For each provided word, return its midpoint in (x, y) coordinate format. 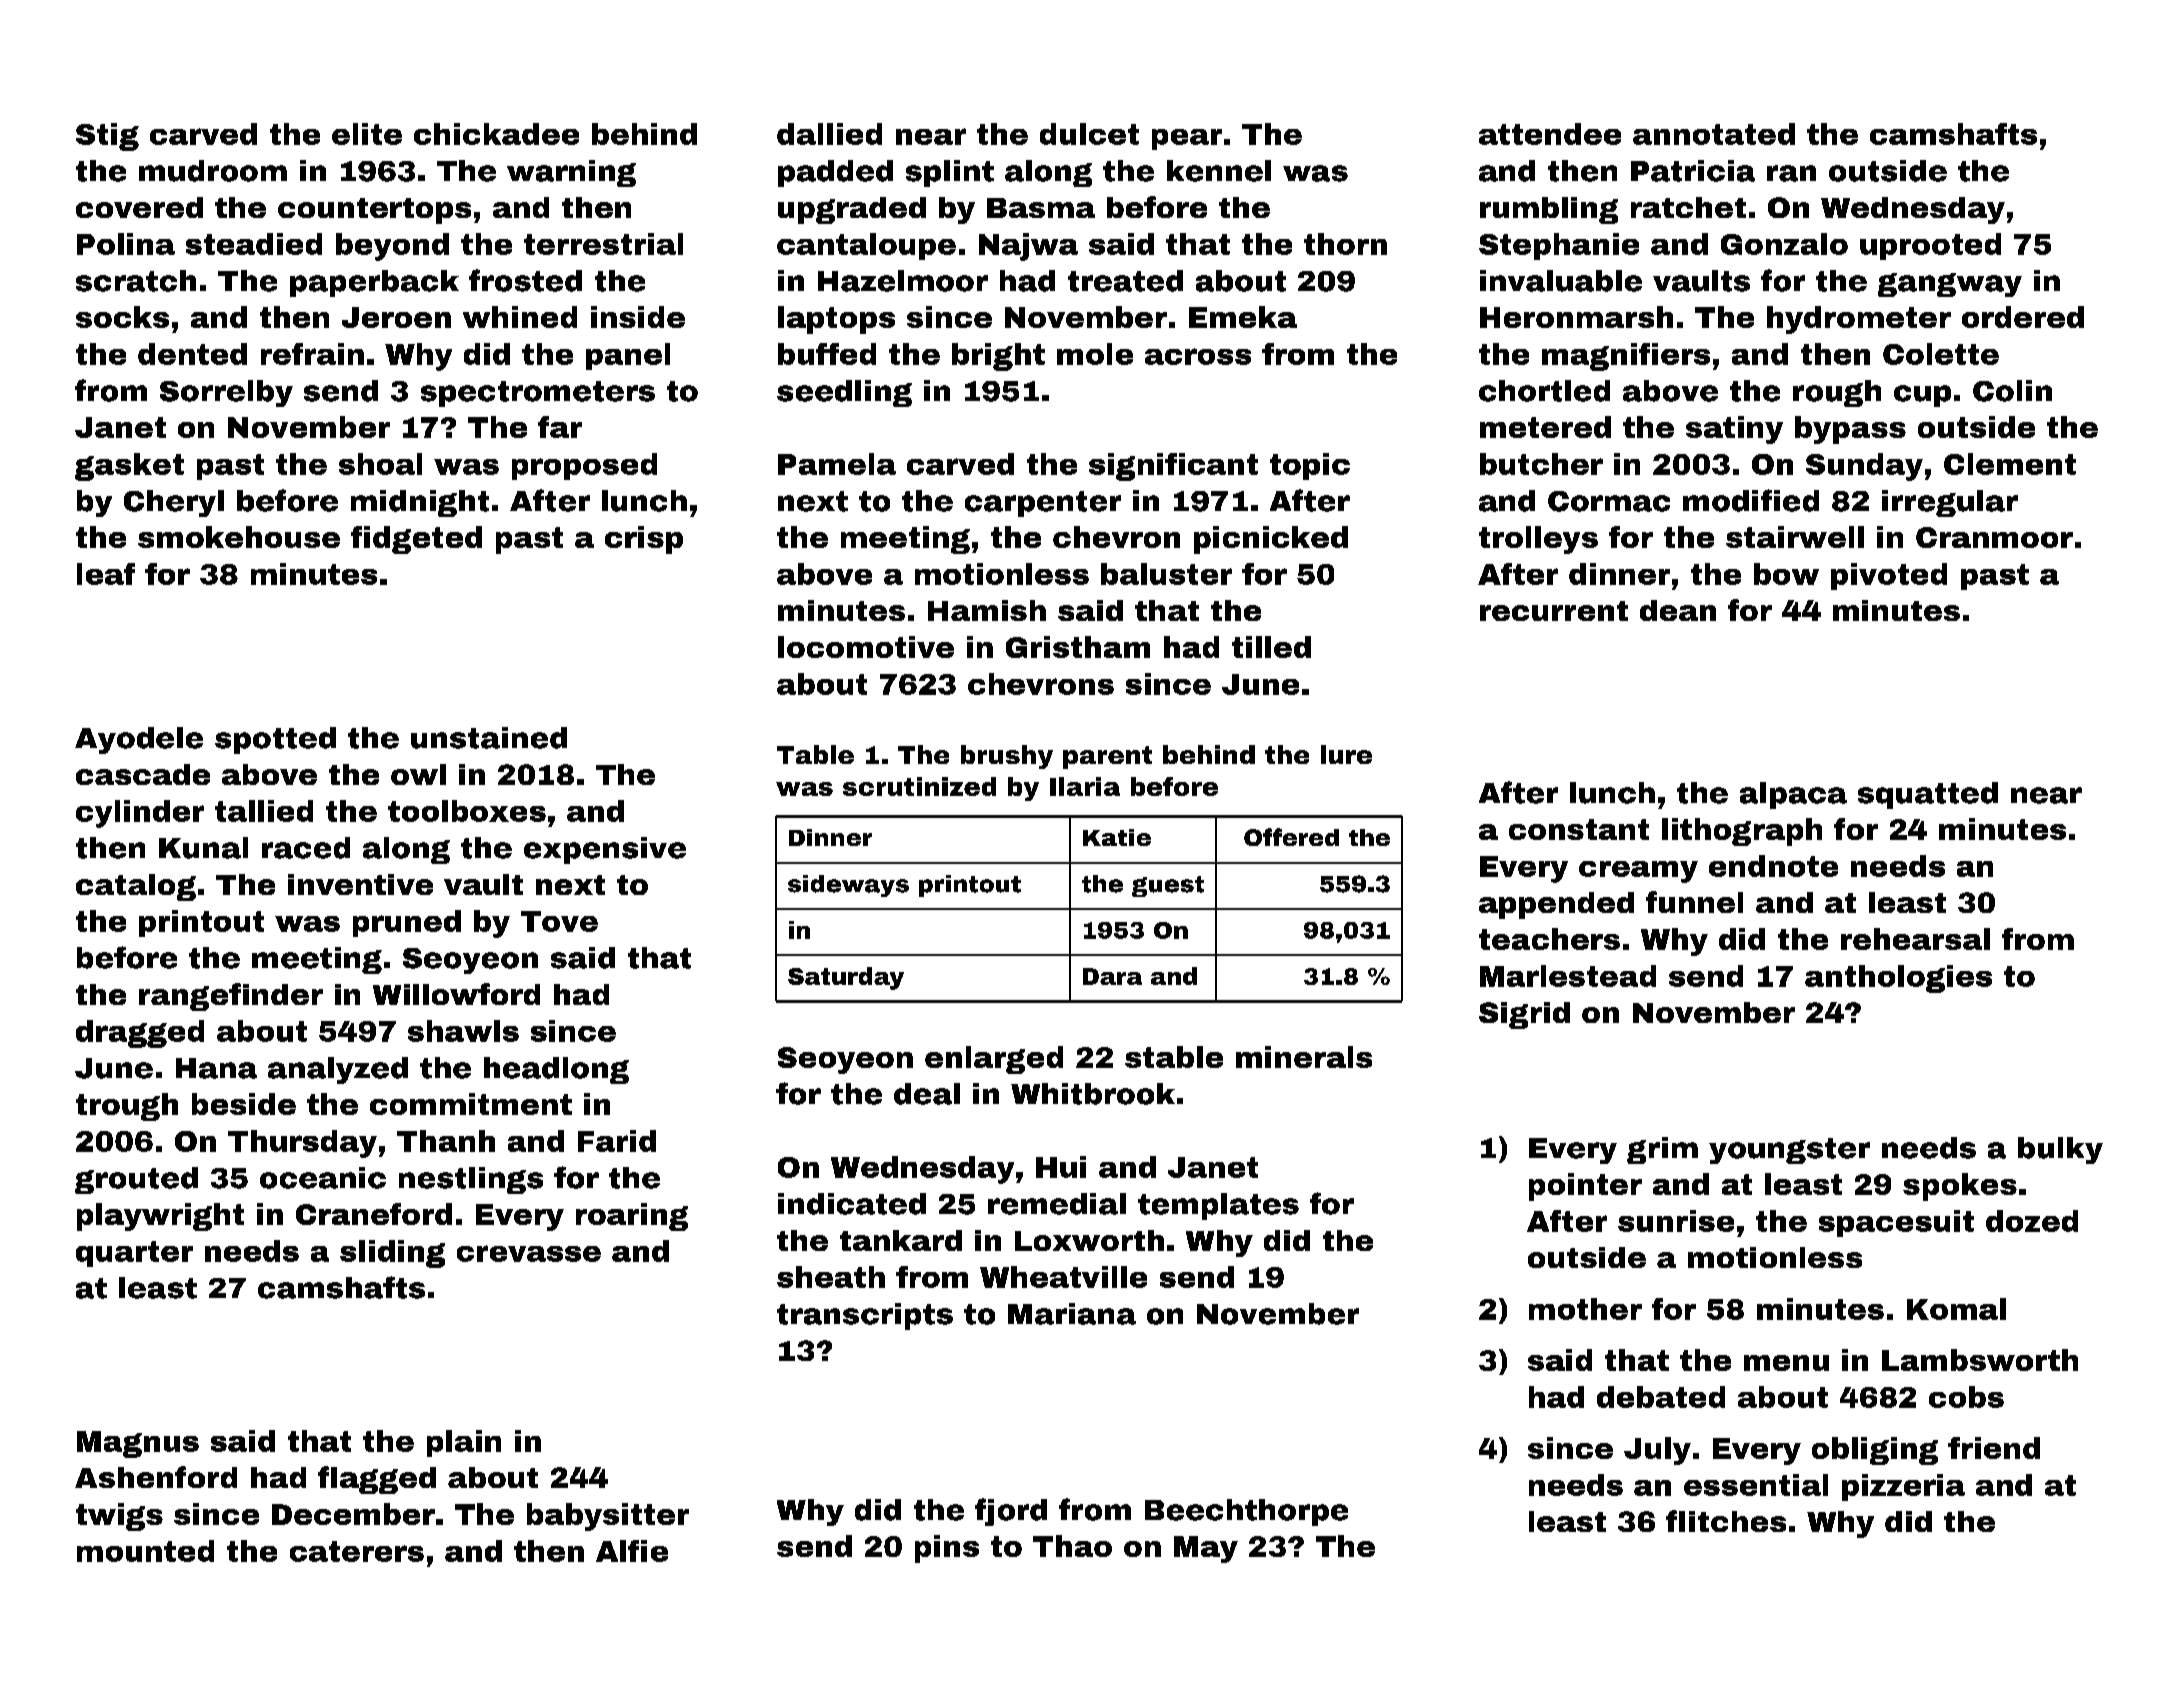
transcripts (865, 1316)
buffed (827, 354)
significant (1173, 467)
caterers (357, 1551)
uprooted (1930, 246)
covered (139, 207)
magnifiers (1626, 357)
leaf (106, 574)
